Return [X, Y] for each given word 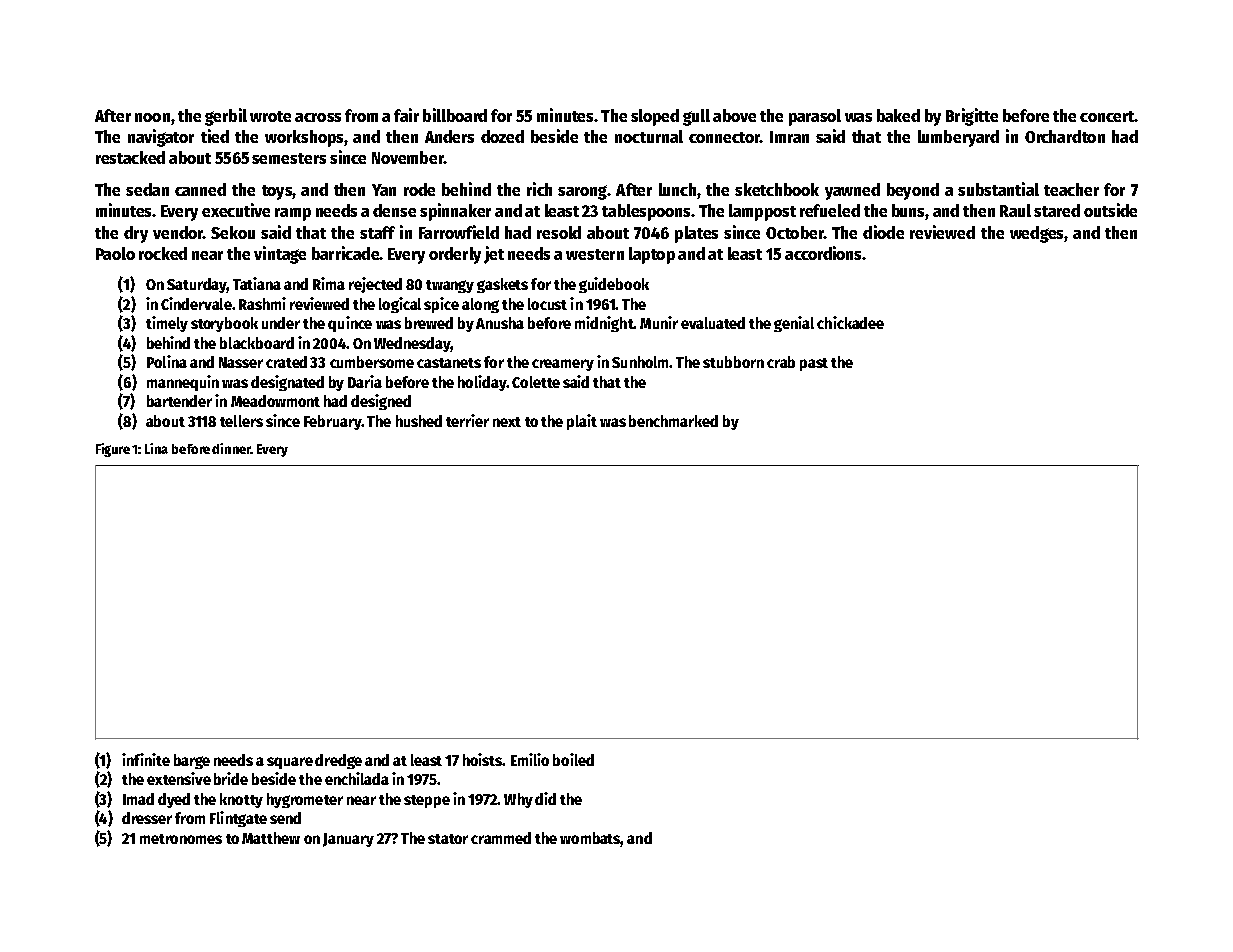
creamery [563, 365]
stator [448, 839]
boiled [573, 759]
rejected [375, 285]
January [348, 840]
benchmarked [673, 421]
